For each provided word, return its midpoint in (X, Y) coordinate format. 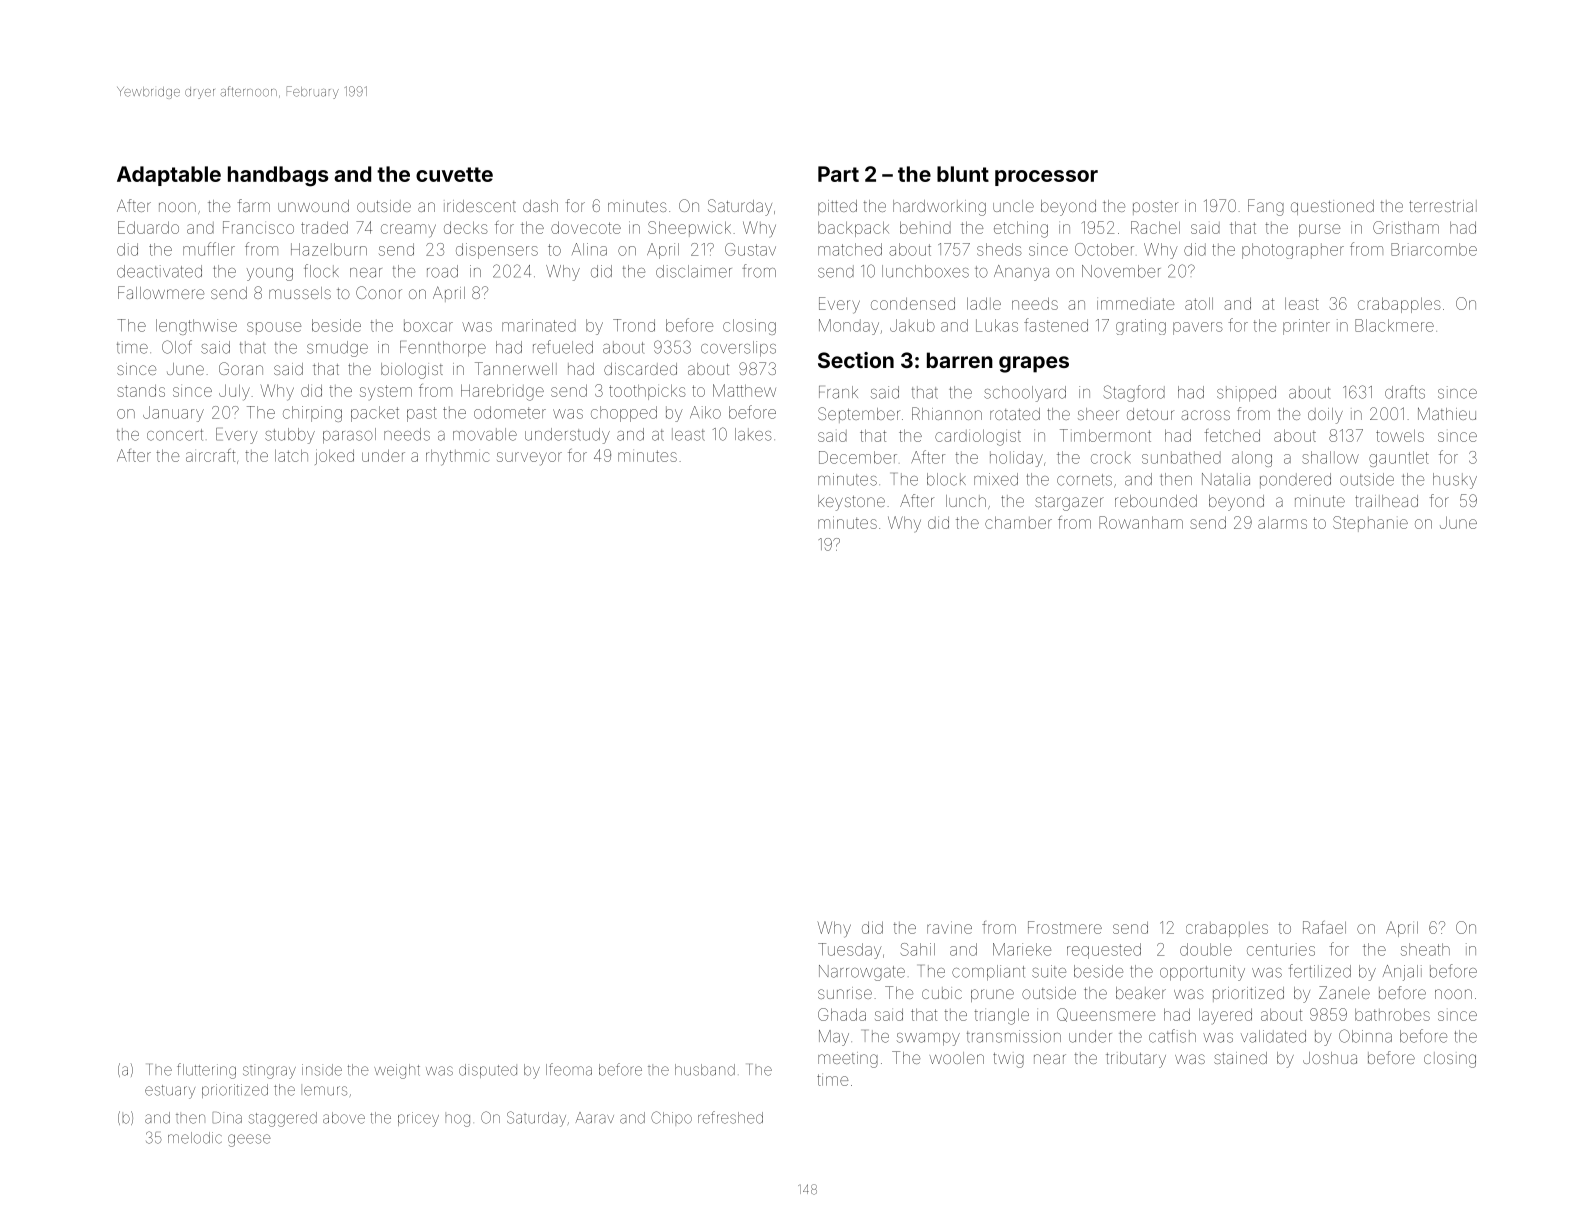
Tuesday (850, 951)
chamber (1018, 522)
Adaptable (169, 176)
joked (334, 457)
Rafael (1324, 927)
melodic (195, 1138)
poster (1155, 208)
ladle (984, 303)
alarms (1282, 522)
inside (322, 1070)
